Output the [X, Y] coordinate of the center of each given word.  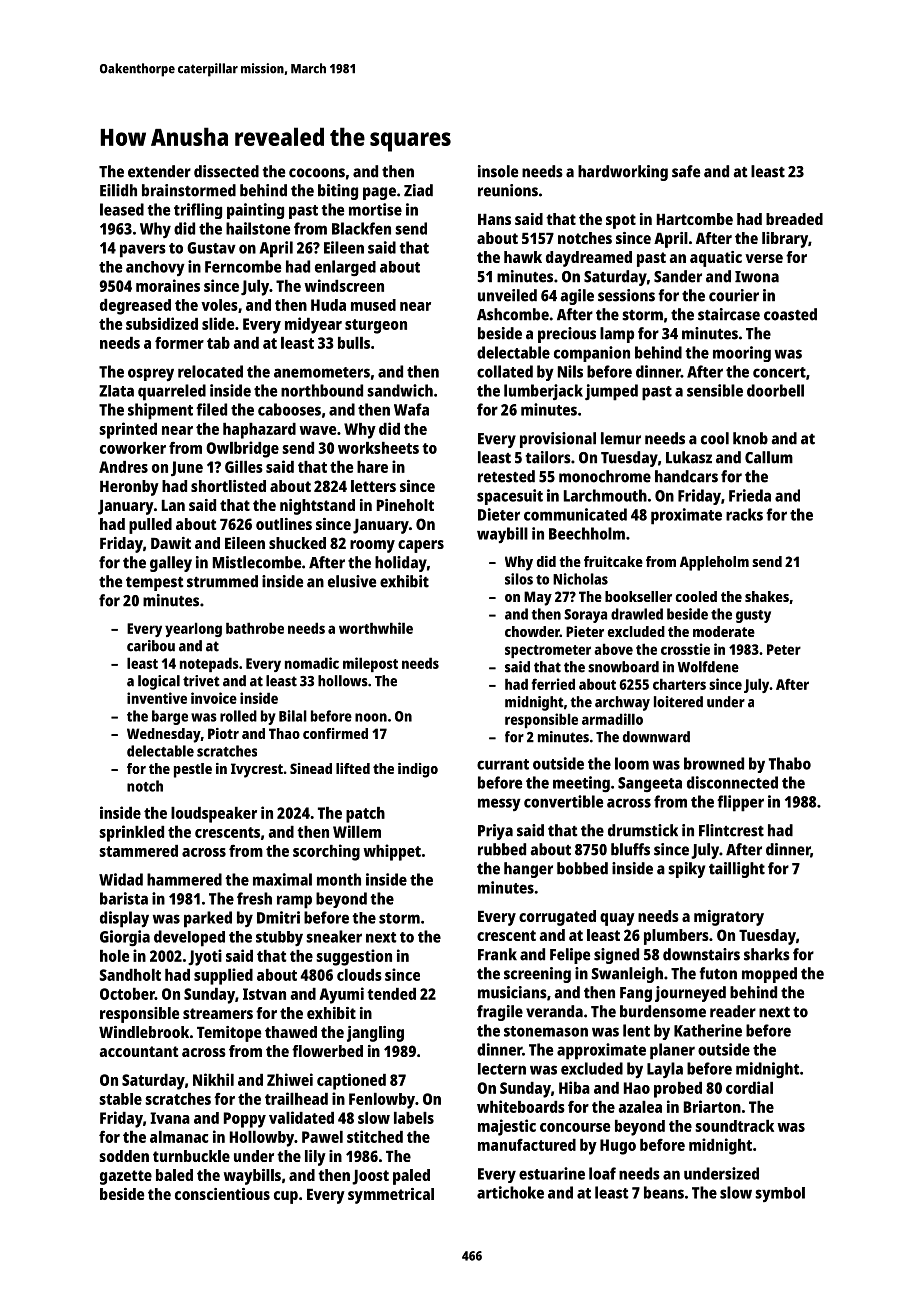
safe [686, 171]
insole [498, 171]
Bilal [293, 716]
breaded [794, 219]
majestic [507, 1127]
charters [679, 684]
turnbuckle [191, 1156]
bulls [354, 343]
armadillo [612, 719]
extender [159, 171]
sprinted [128, 430]
